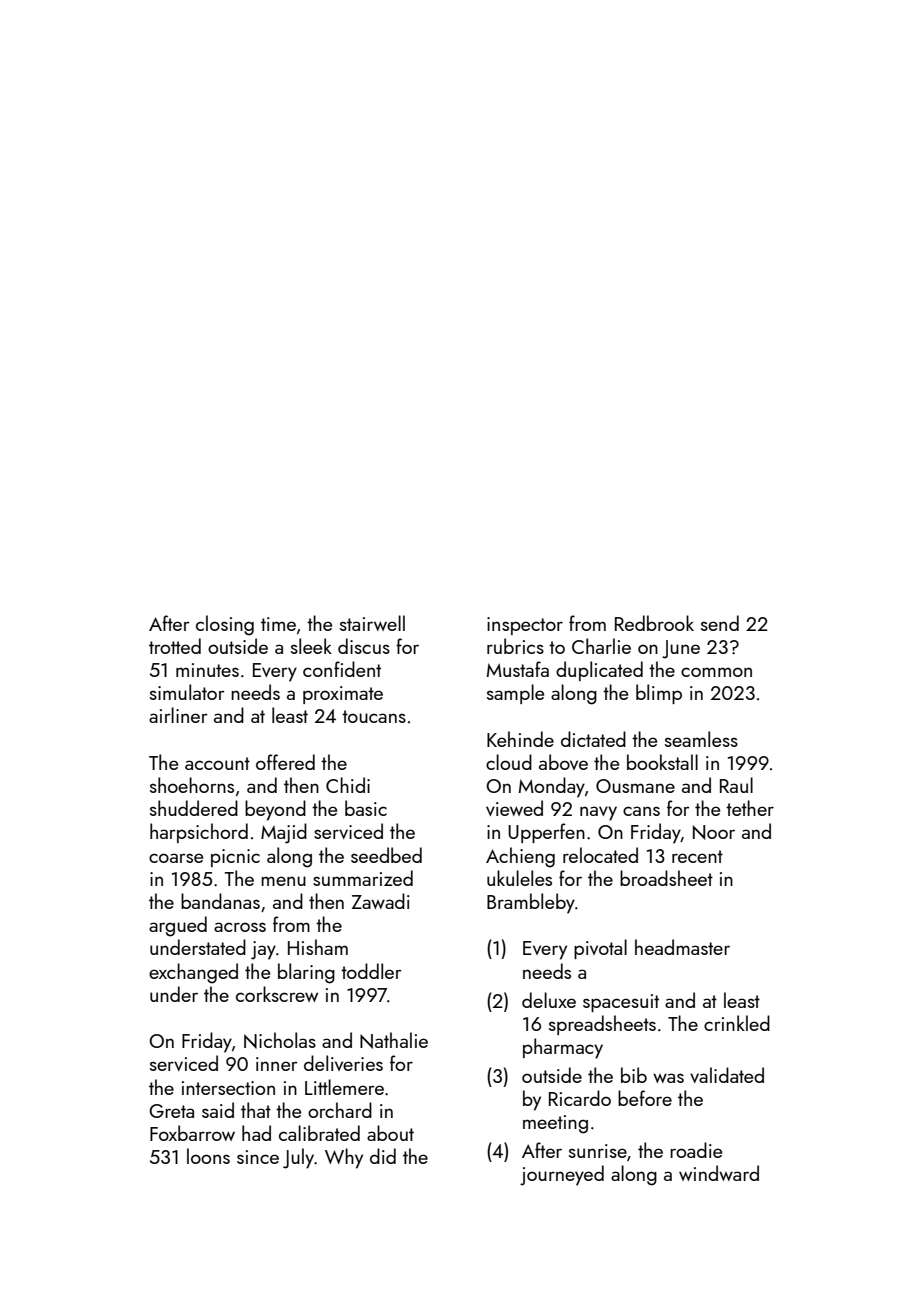  What do you see at coordinates (275, 810) in the document?
I see `beyond` at bounding box center [275, 810].
